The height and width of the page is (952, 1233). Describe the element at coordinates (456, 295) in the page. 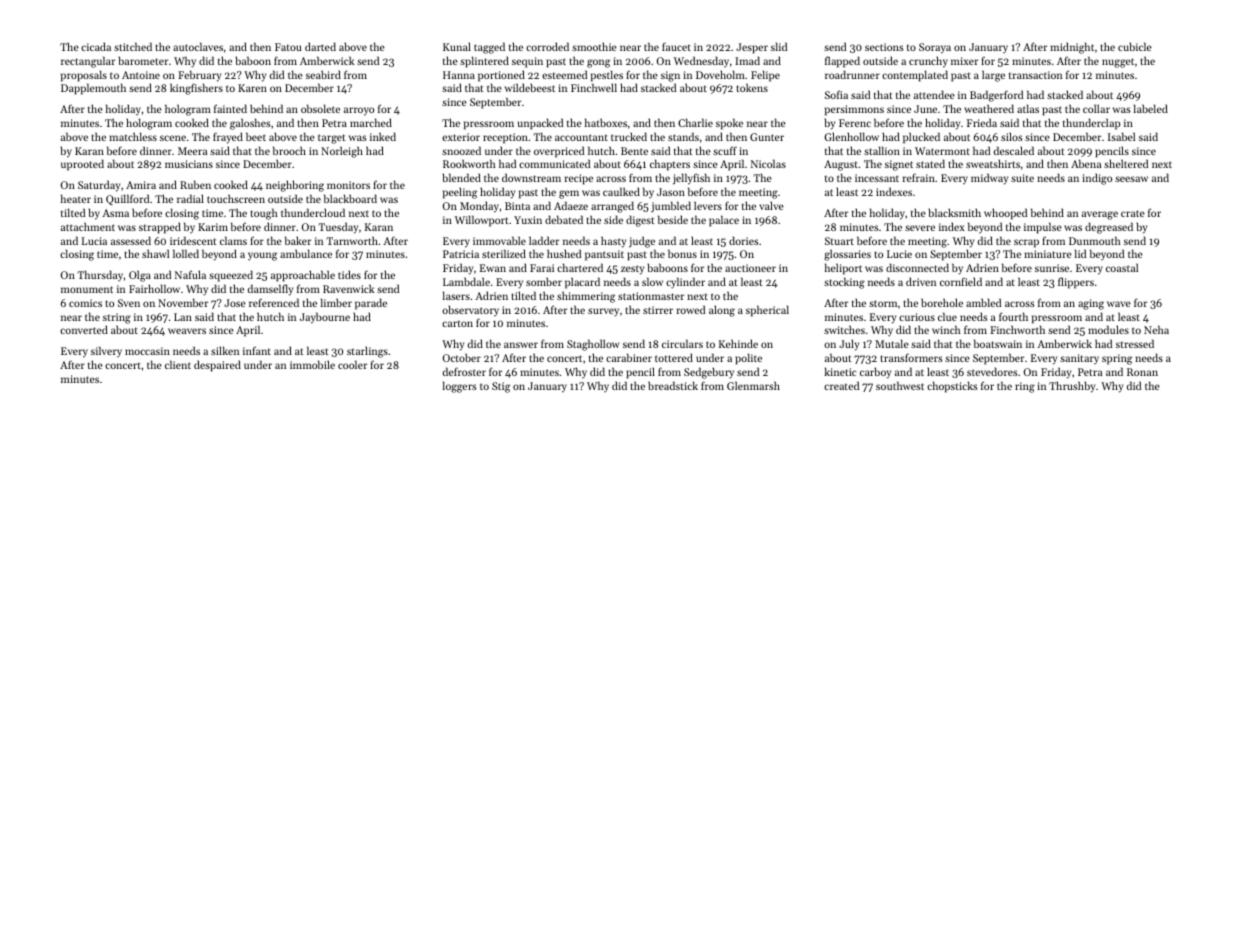

I see `lasers` at that location.
